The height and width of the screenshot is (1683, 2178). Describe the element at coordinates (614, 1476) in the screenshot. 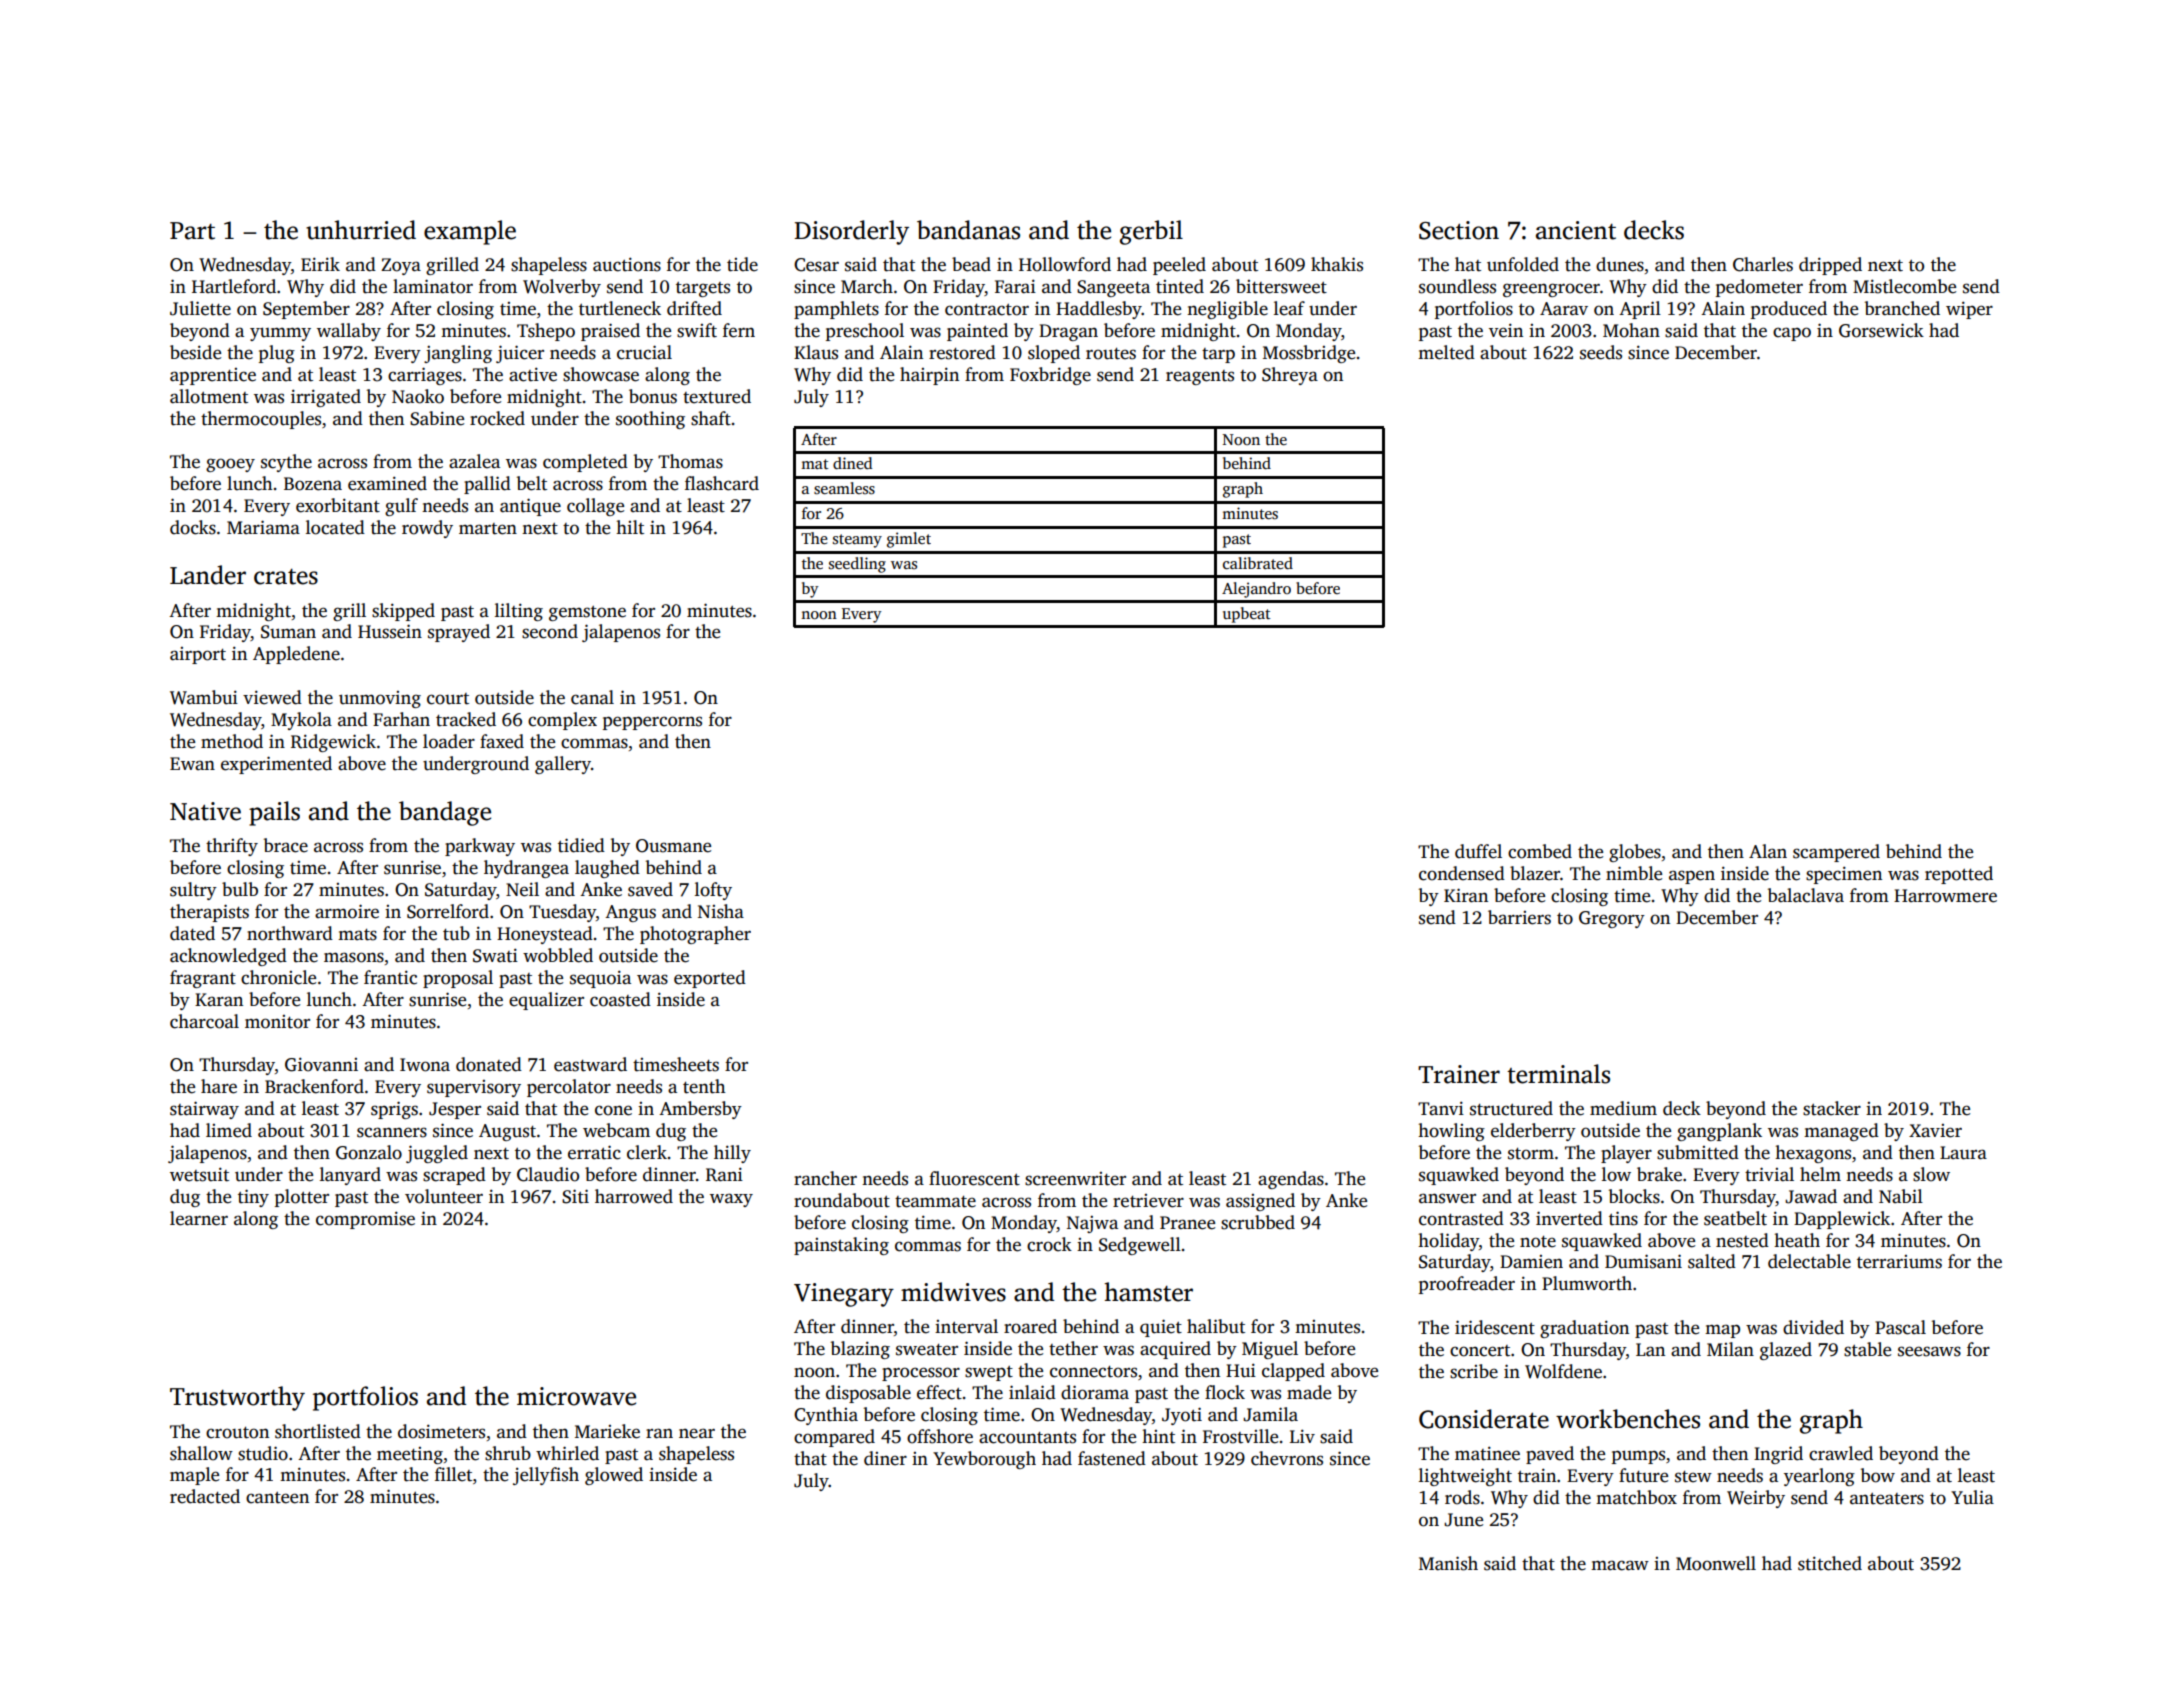

I see `glowed` at that location.
